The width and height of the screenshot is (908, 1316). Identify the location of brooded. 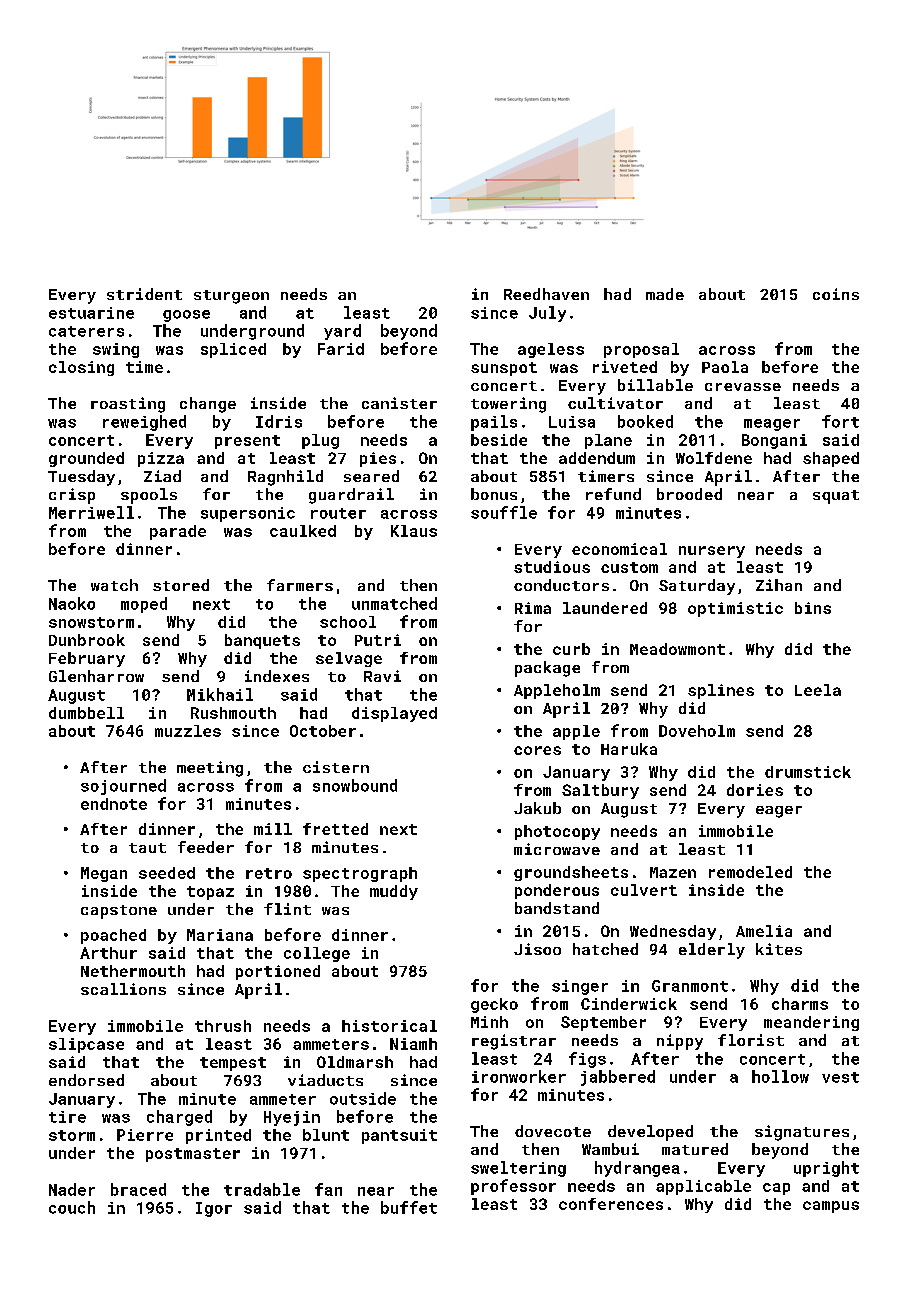
(689, 494).
